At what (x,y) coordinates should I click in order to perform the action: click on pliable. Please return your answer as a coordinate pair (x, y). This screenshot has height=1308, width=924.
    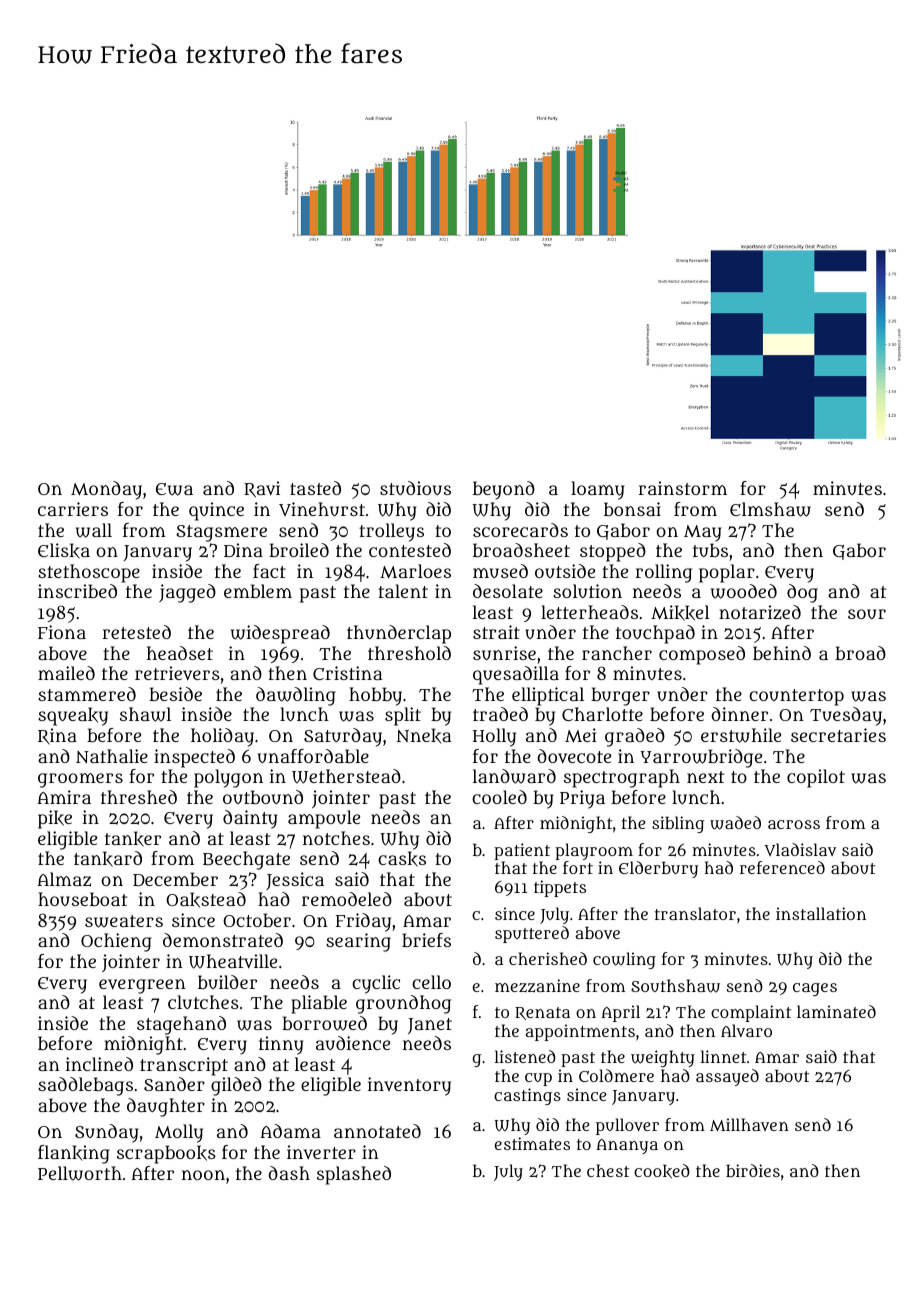
    Looking at the image, I should click on (319, 1004).
